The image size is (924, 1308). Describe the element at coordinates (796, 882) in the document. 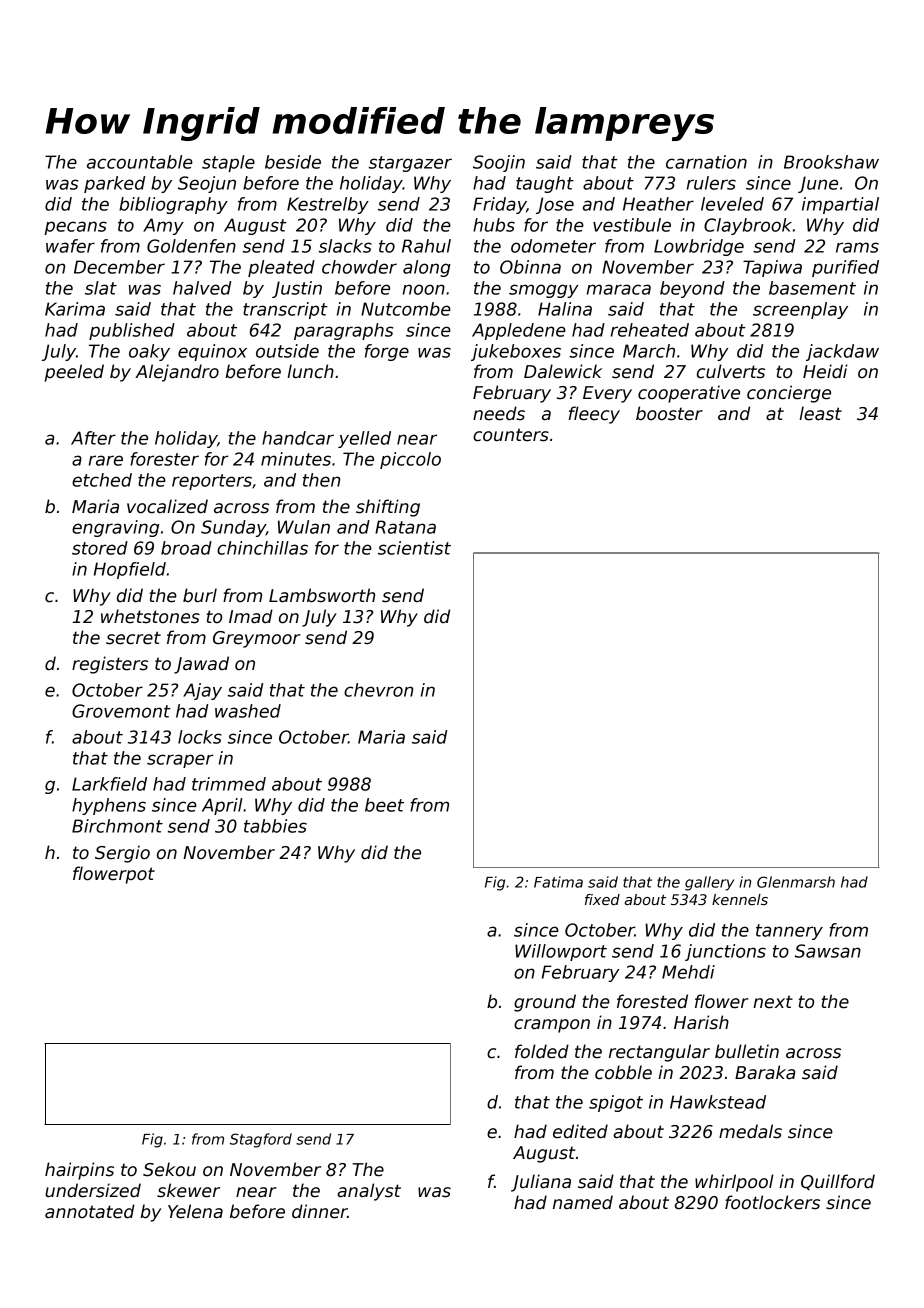

I see `Glenmarsh` at that location.
